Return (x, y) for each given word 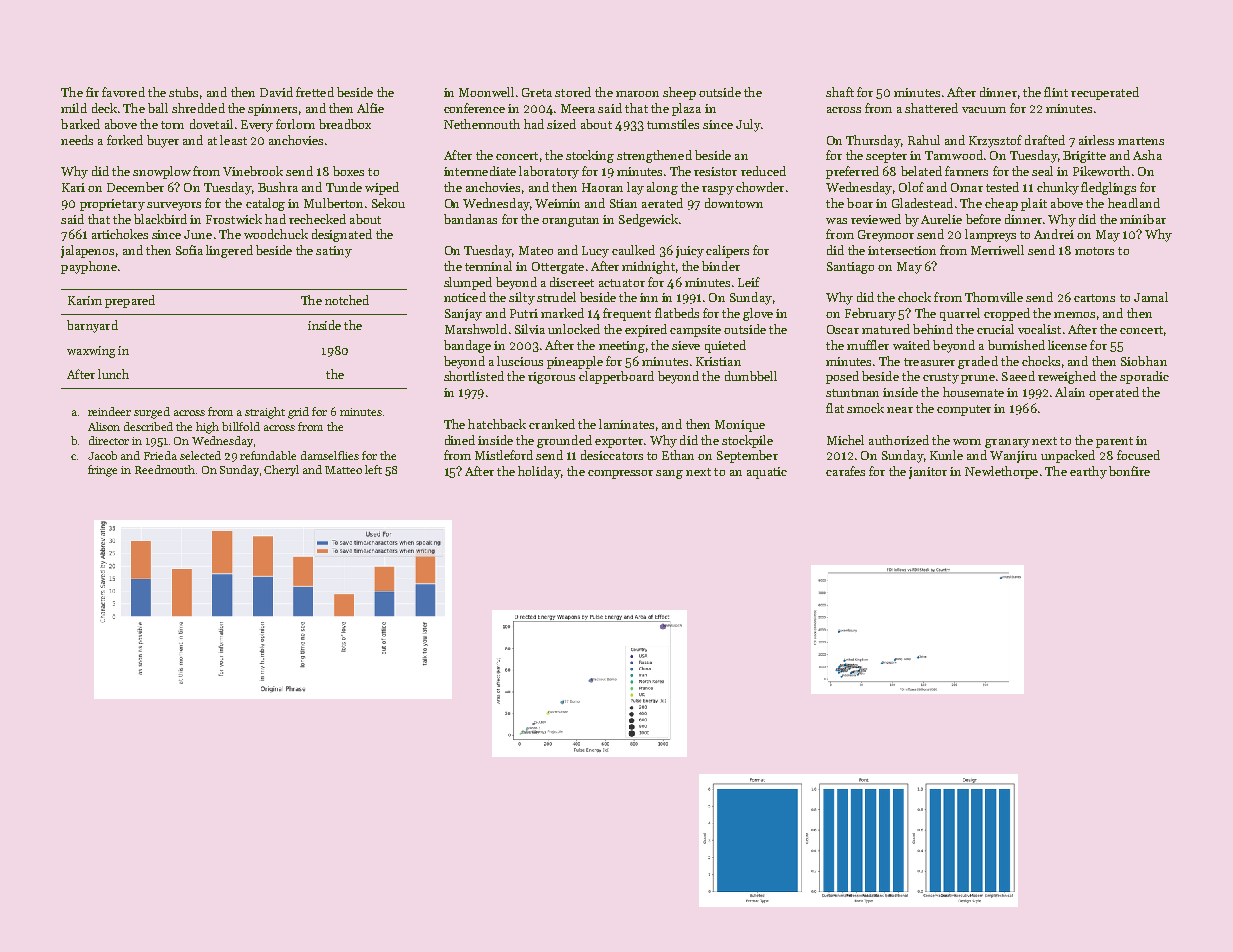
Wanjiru (1013, 457)
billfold (241, 426)
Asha (1147, 155)
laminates (626, 424)
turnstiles (673, 124)
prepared (130, 301)
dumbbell (751, 376)
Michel (845, 440)
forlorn (295, 124)
